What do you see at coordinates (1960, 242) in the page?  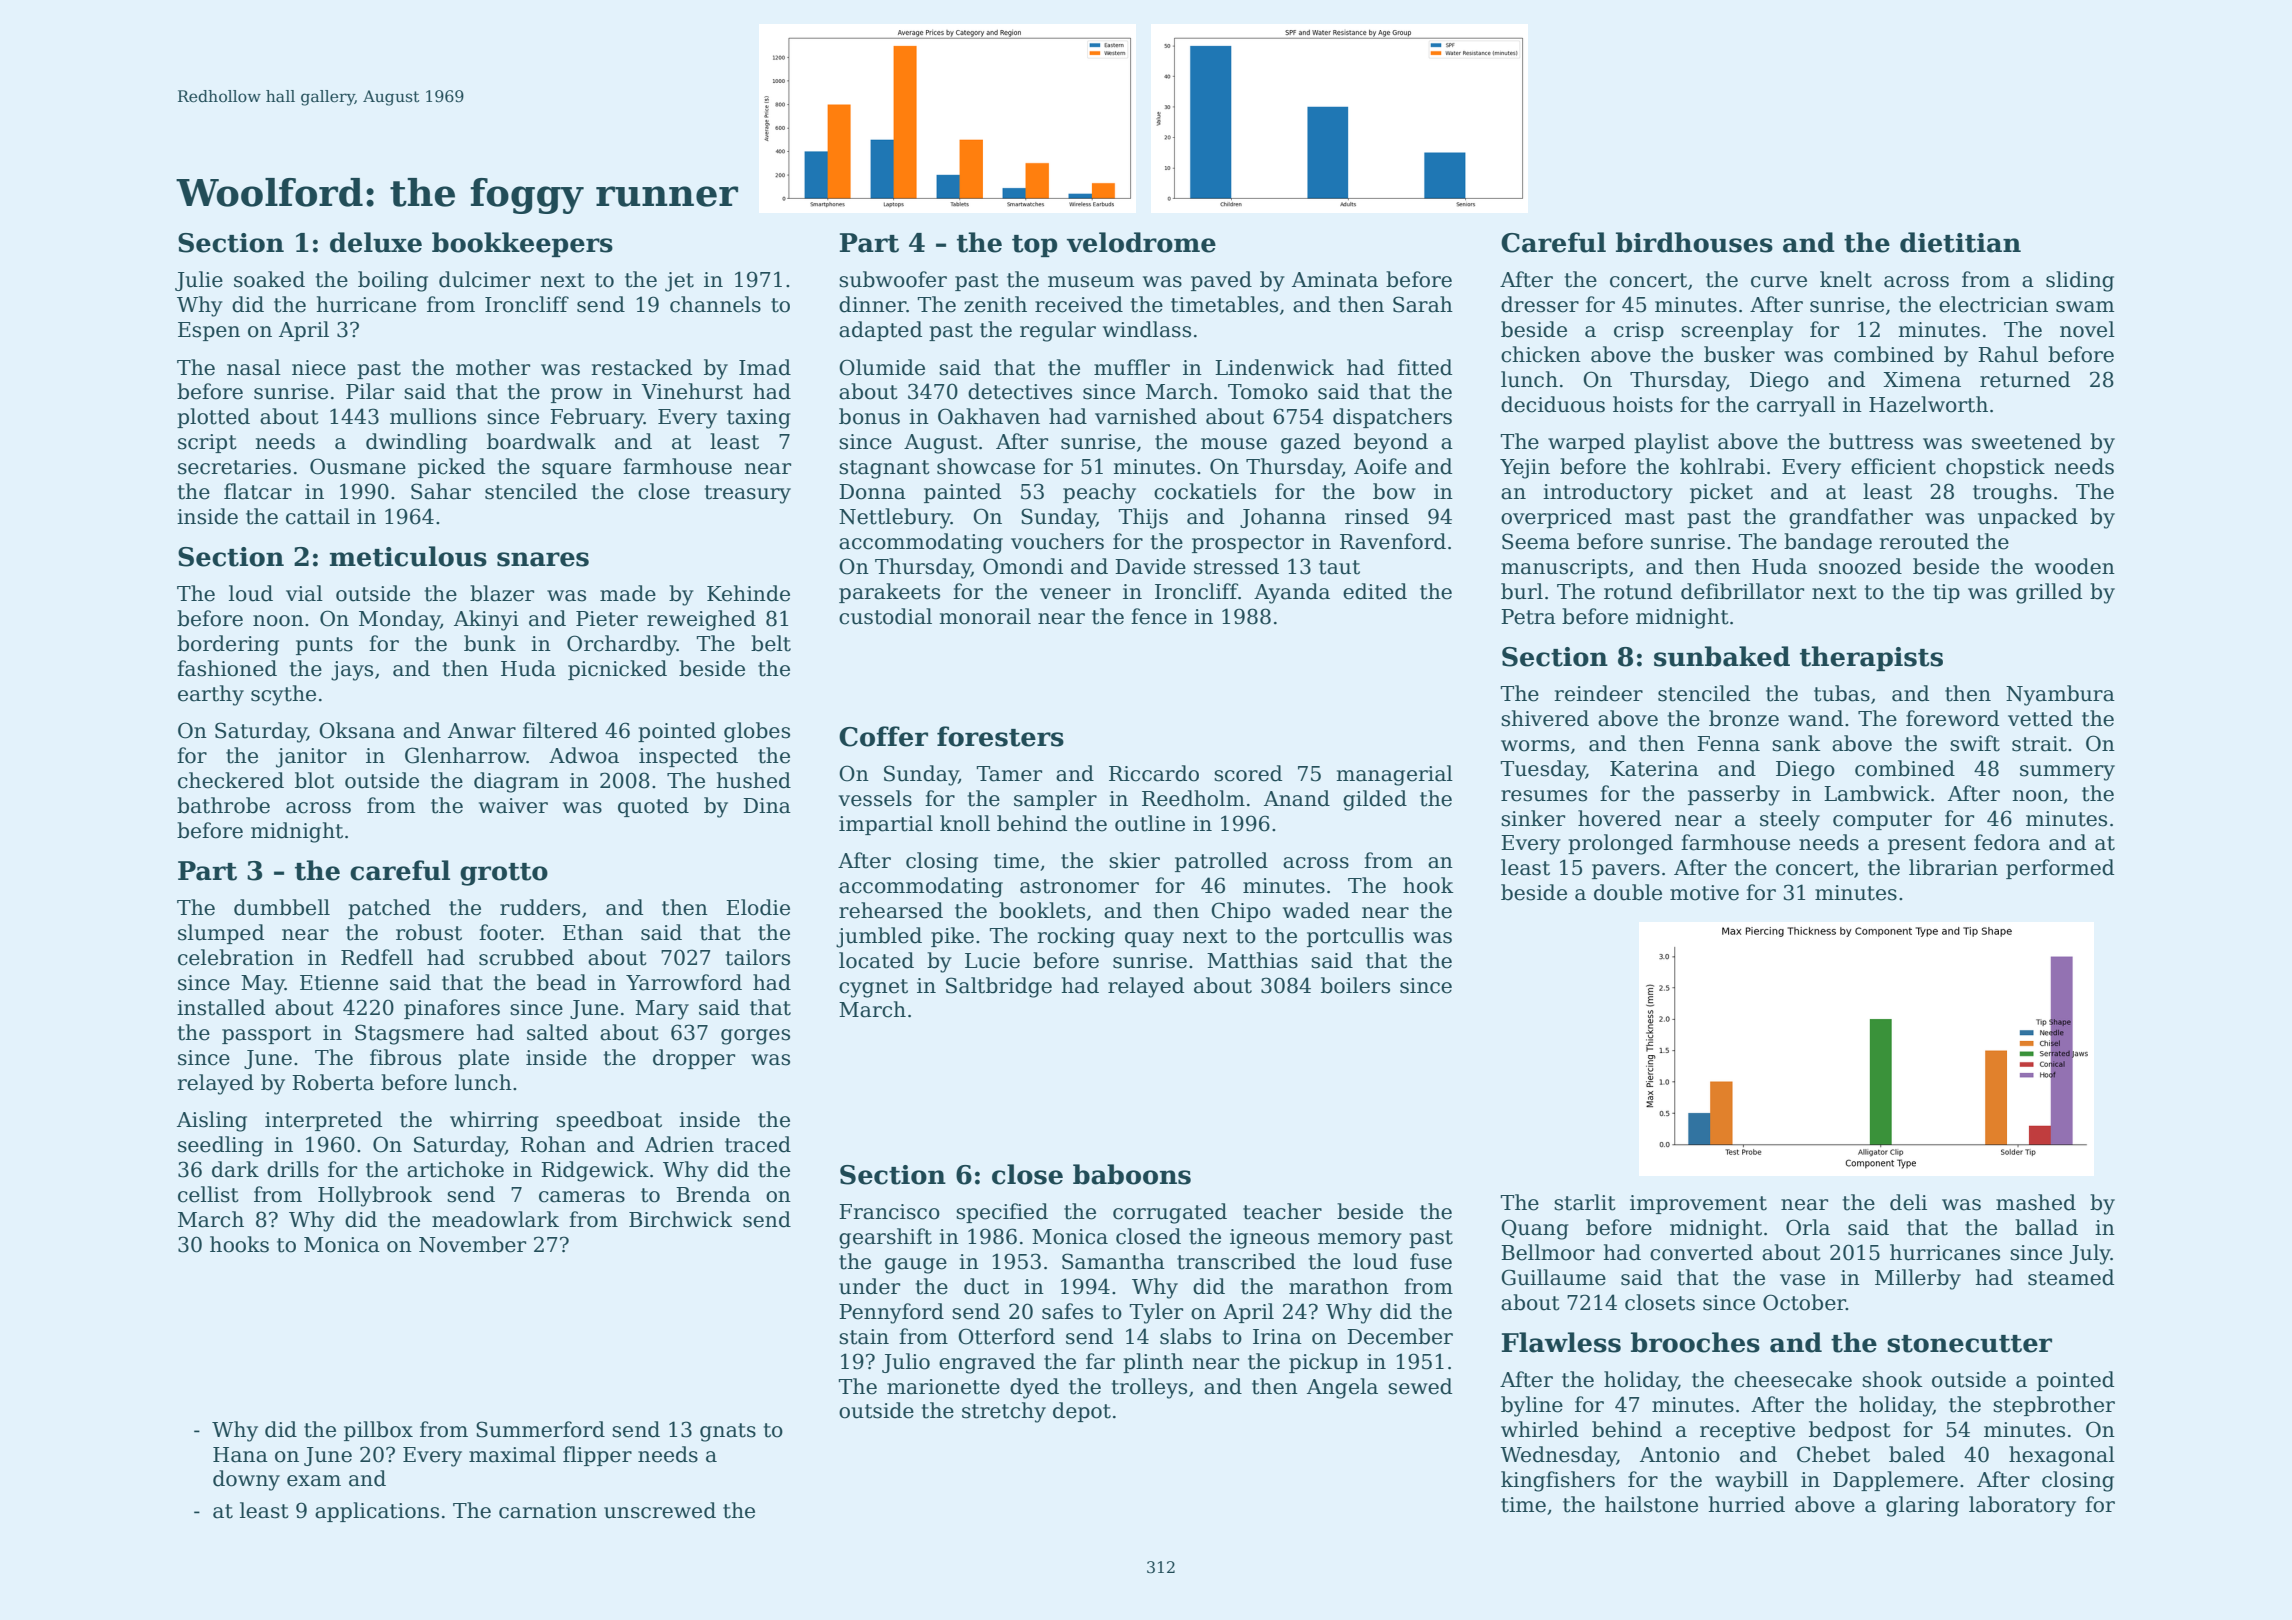 I see `dietitian` at bounding box center [1960, 242].
